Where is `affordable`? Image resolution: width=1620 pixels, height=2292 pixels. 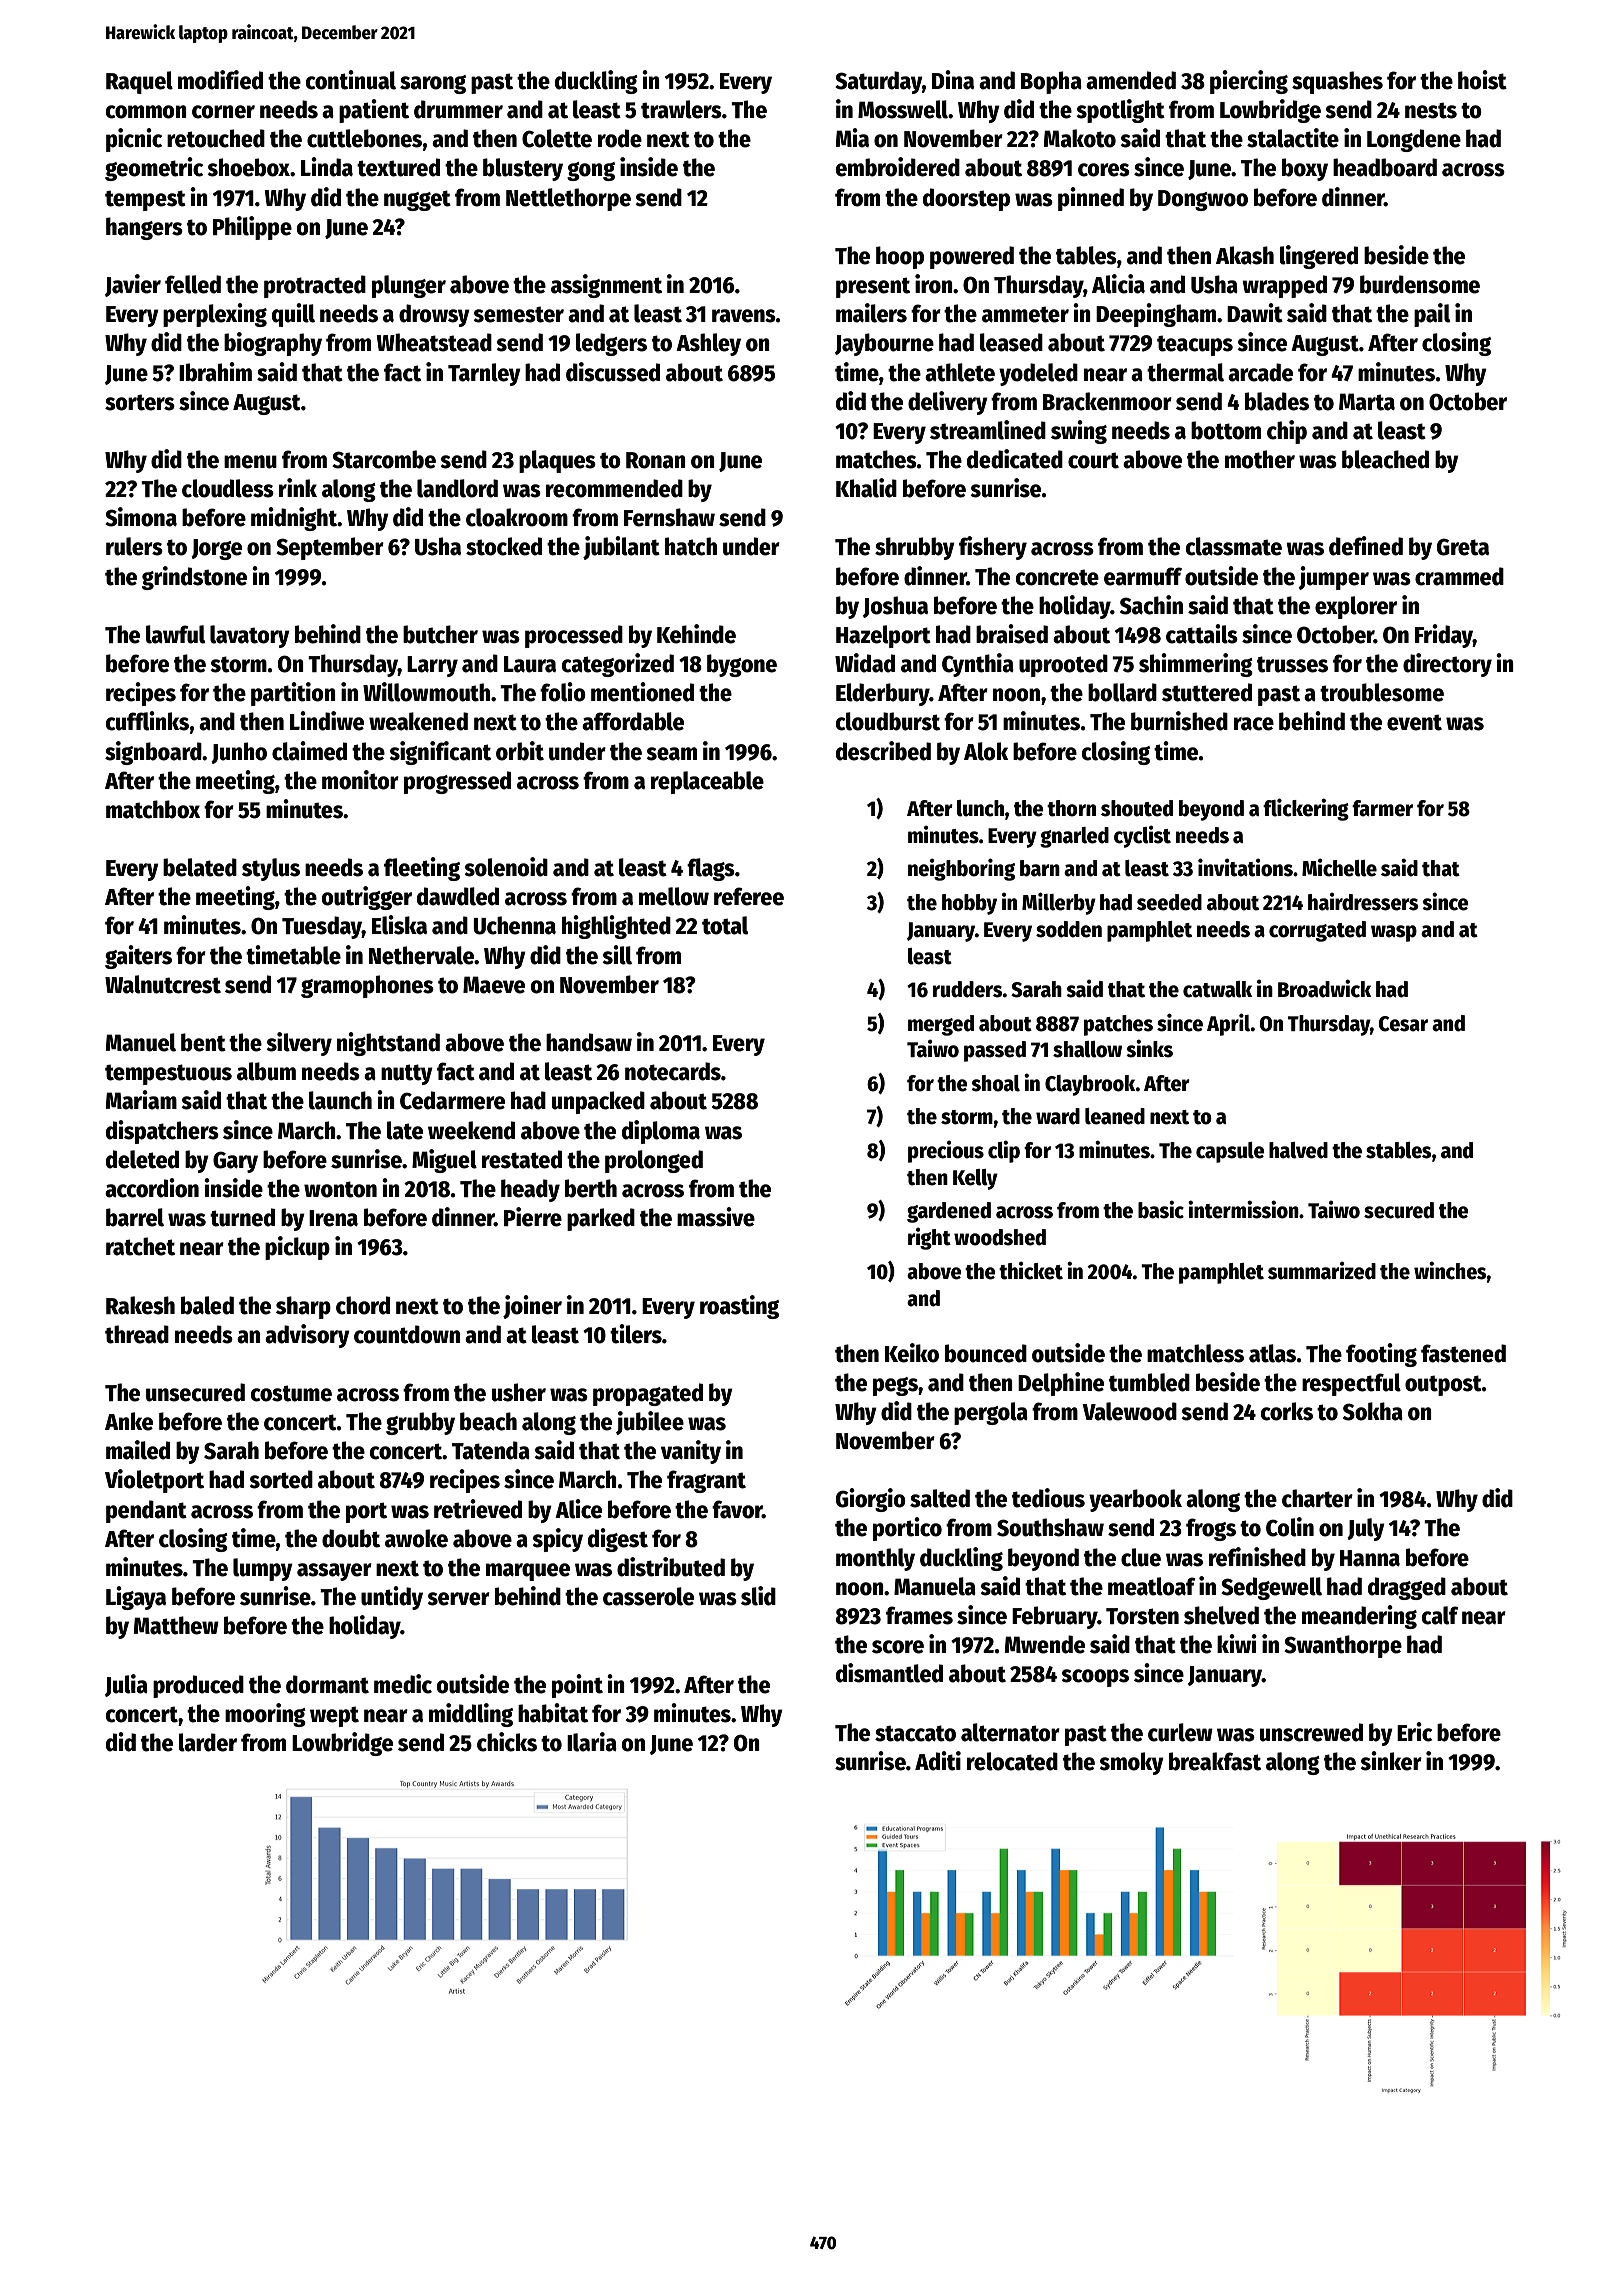 affordable is located at coordinates (633, 721).
